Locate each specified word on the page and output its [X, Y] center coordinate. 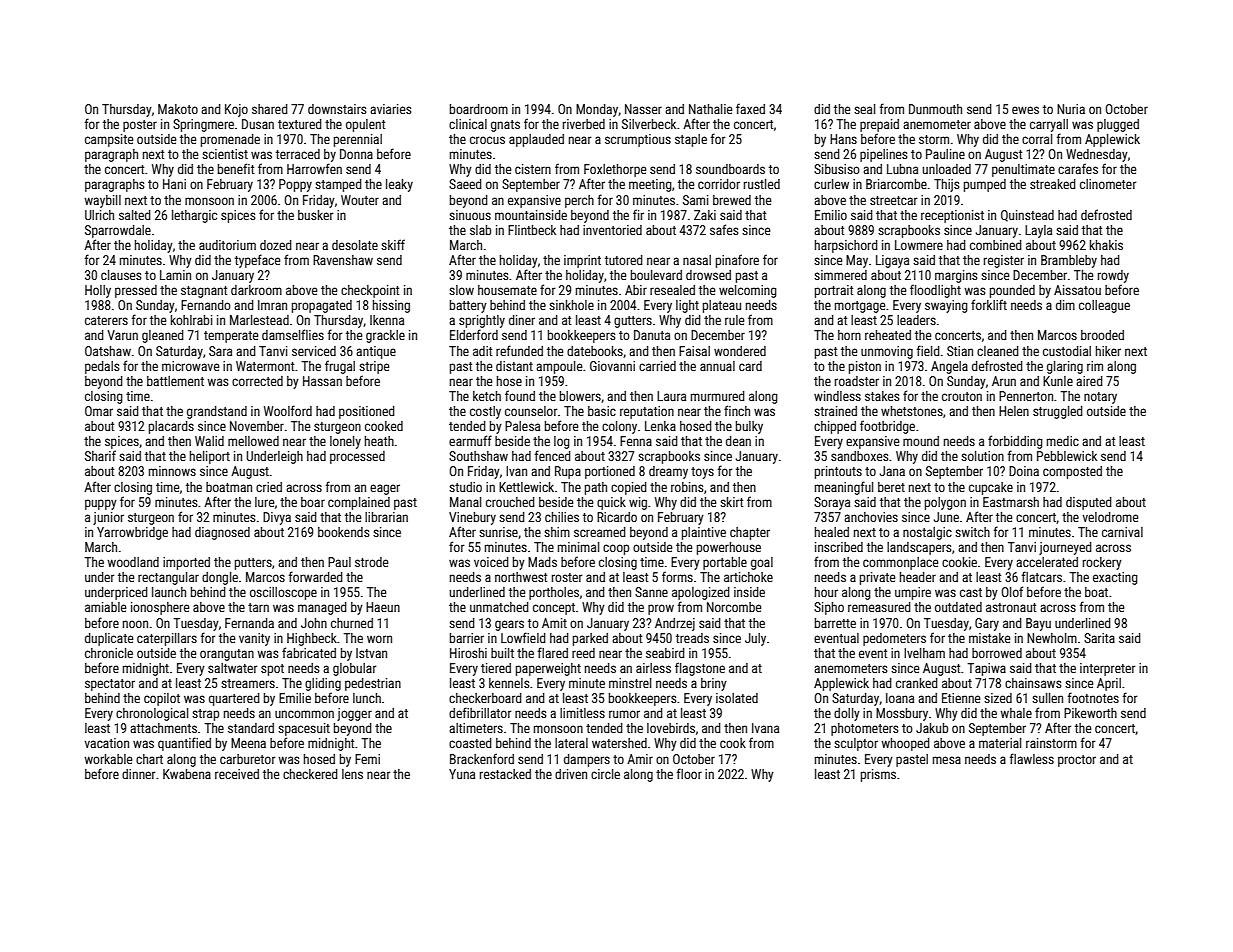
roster [567, 577]
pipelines [883, 155]
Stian [960, 351]
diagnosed [222, 533]
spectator [110, 685]
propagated [322, 306]
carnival [1122, 532]
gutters [633, 322]
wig [638, 503]
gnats [505, 126]
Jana [892, 471]
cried [269, 487]
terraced [298, 154]
